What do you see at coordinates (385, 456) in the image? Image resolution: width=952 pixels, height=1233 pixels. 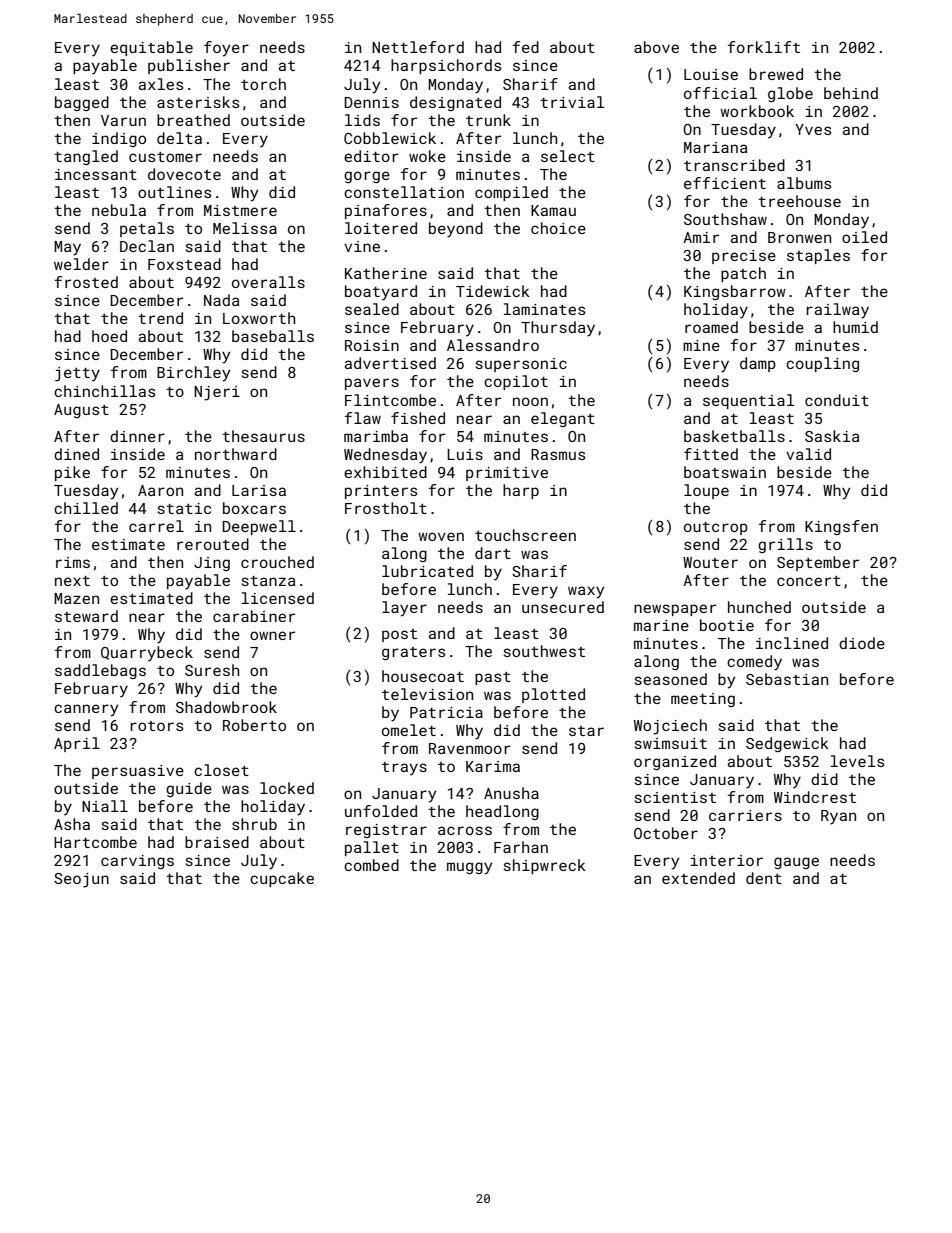 I see `Wednesday` at bounding box center [385, 456].
